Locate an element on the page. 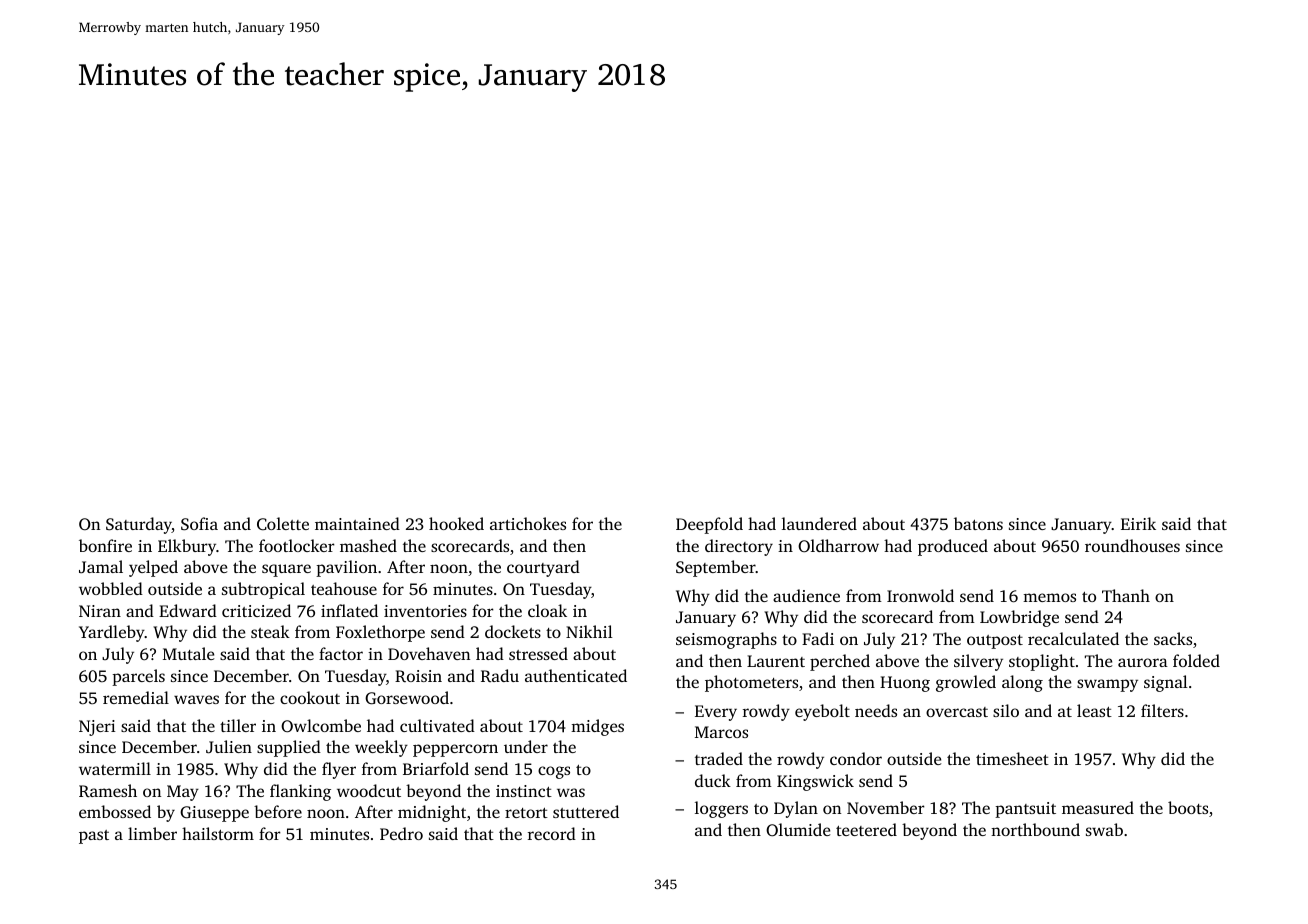 The width and height of the document is (1308, 924). subtropical is located at coordinates (263, 590).
